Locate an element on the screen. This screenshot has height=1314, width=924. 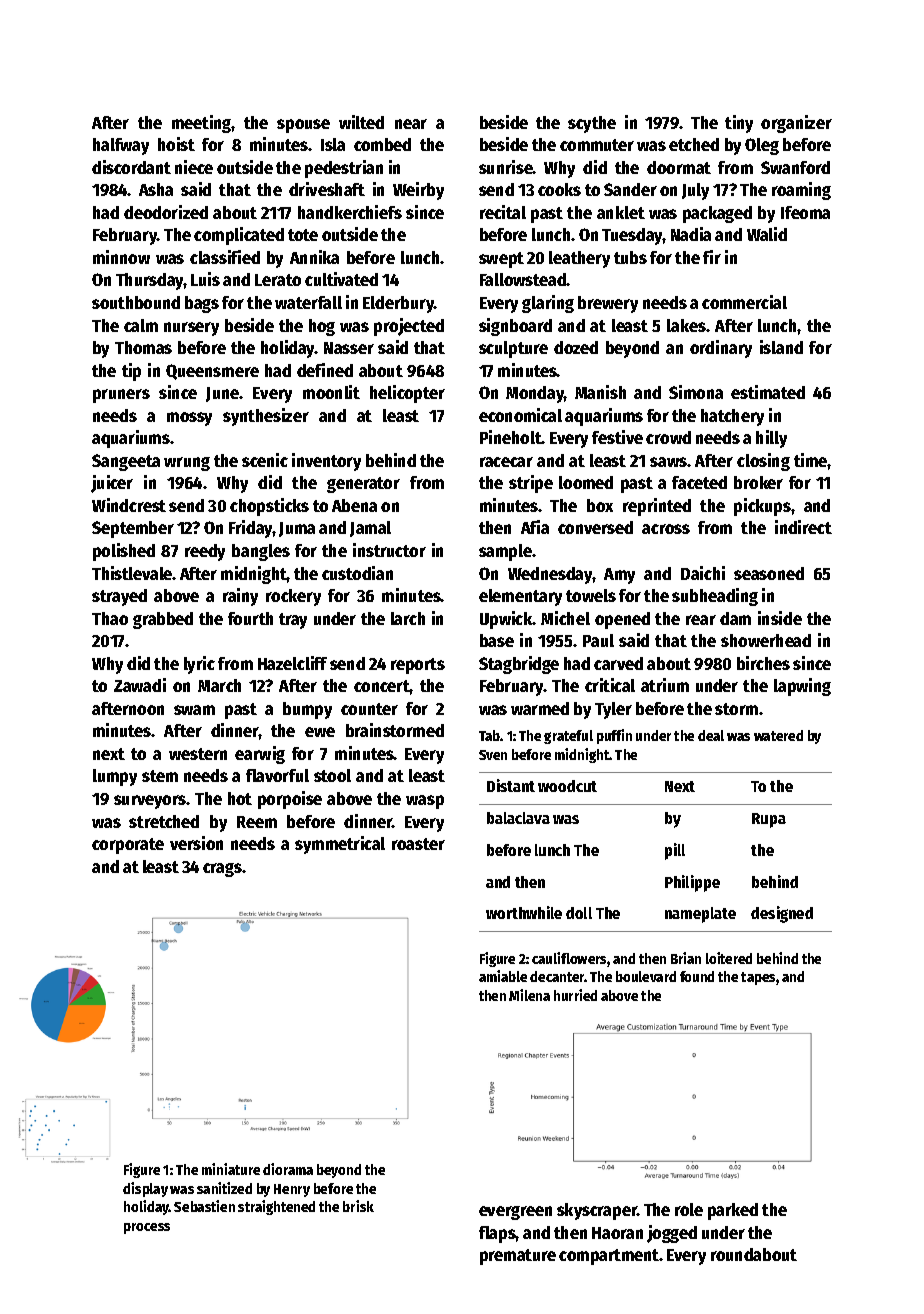
hatchery is located at coordinates (732, 417).
